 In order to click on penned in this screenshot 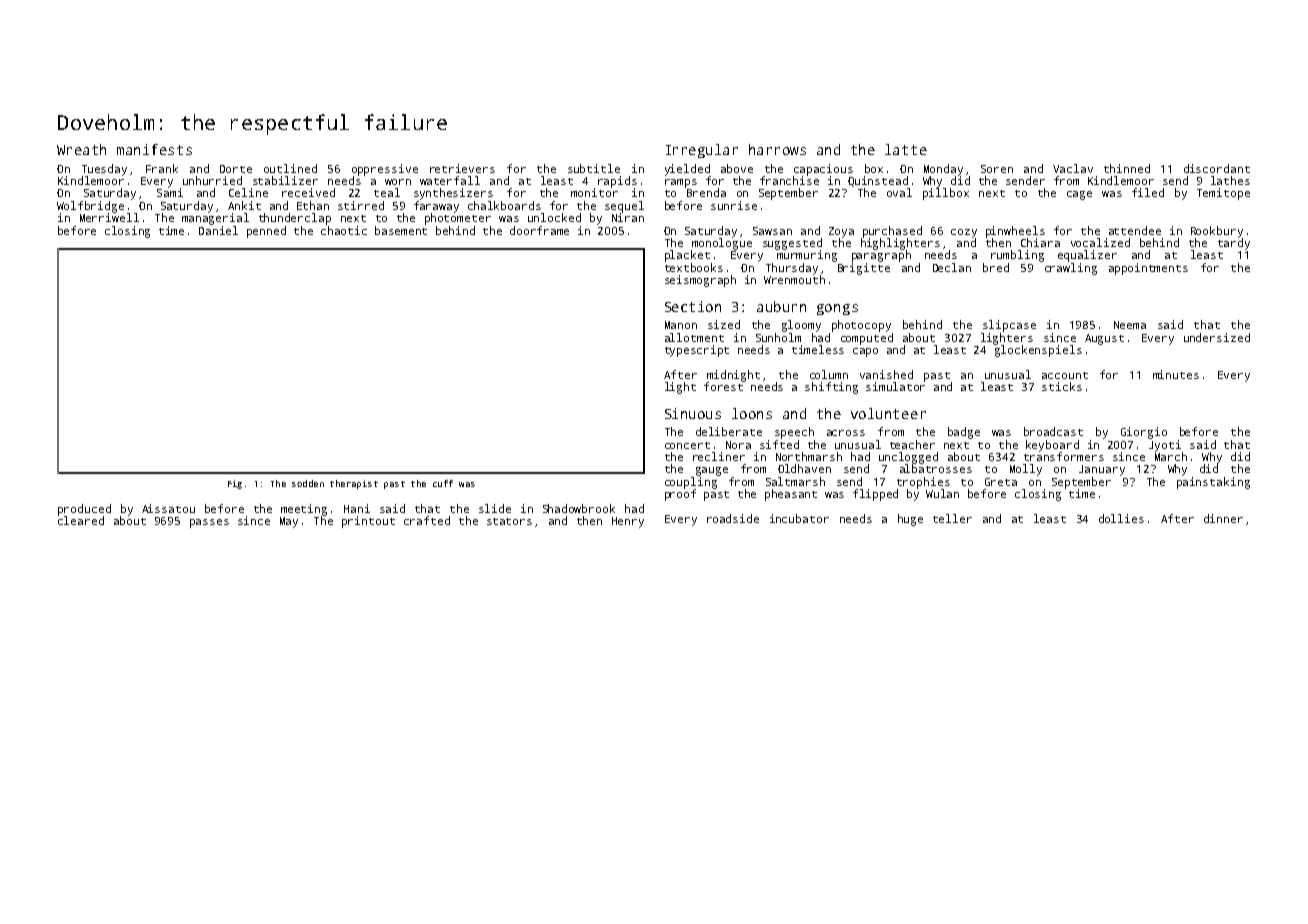, I will do `click(266, 232)`.
